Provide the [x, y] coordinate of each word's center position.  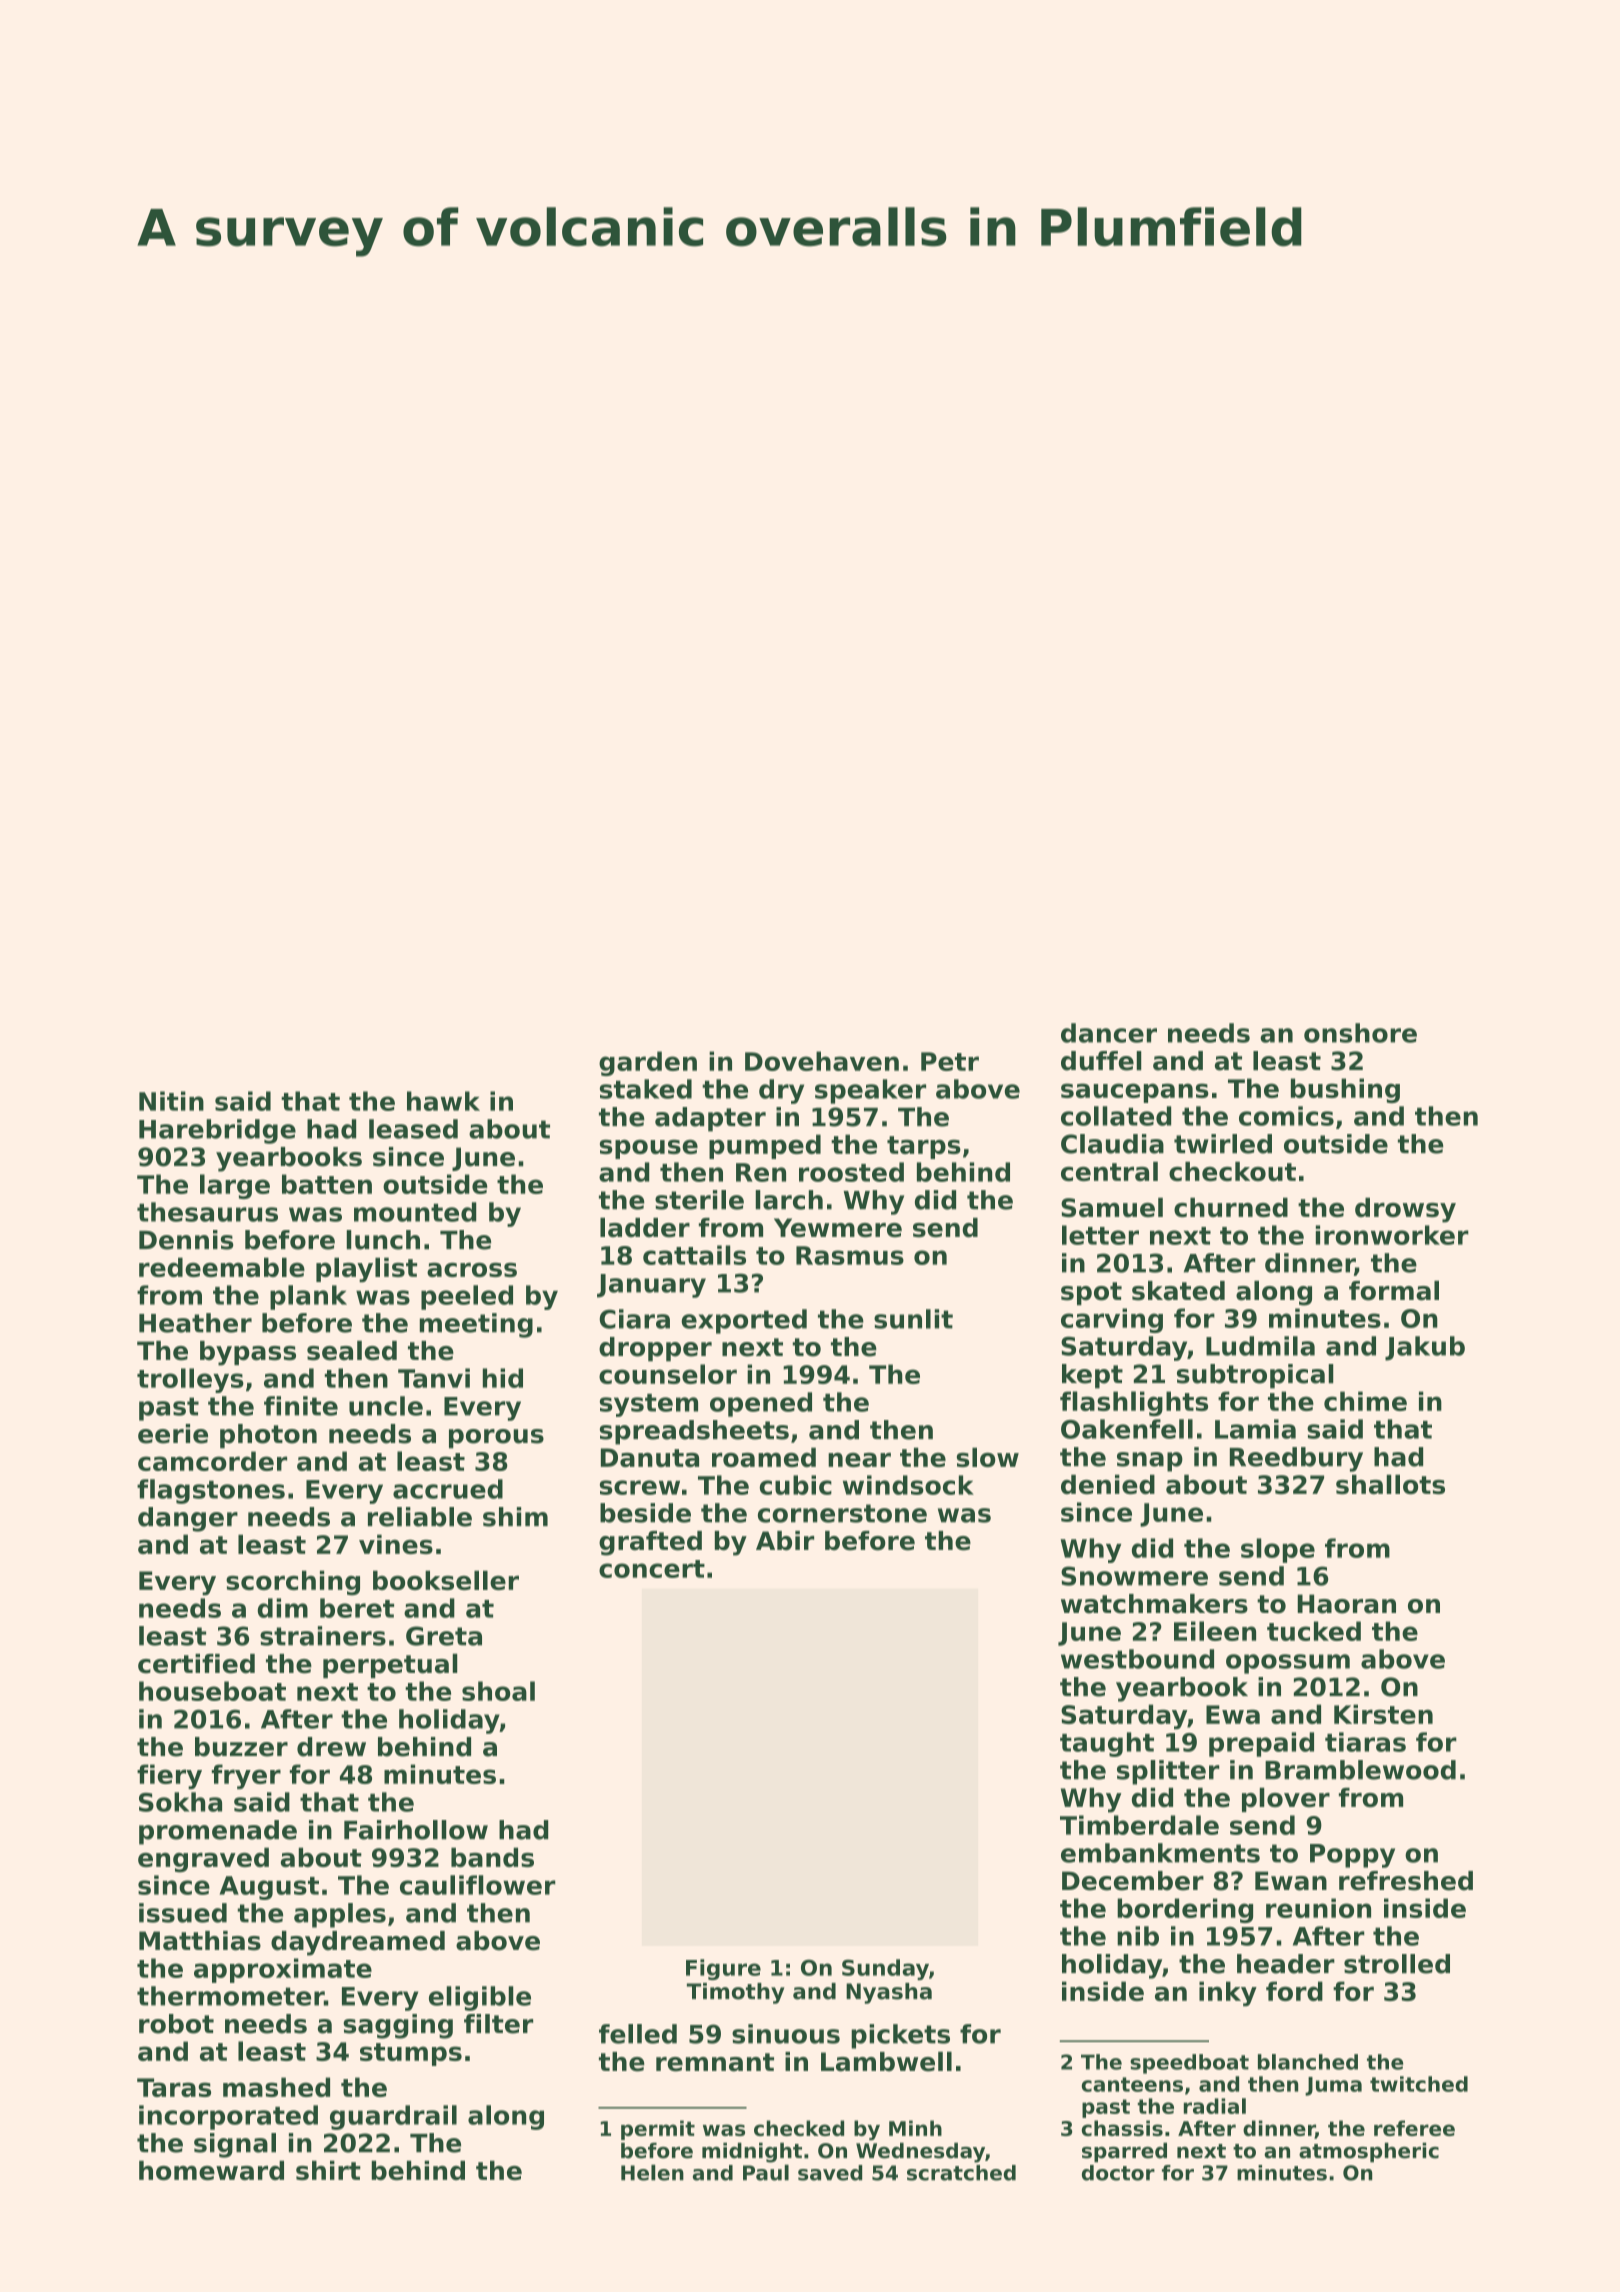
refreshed [1406, 1881]
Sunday [885, 1969]
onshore [1360, 1033]
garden [648, 1063]
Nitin [171, 1101]
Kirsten [1383, 1714]
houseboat [212, 1691]
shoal [498, 1691]
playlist [366, 1270]
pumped [765, 1146]
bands [492, 1857]
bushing [1345, 1090]
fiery [169, 1776]
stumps [411, 2054]
